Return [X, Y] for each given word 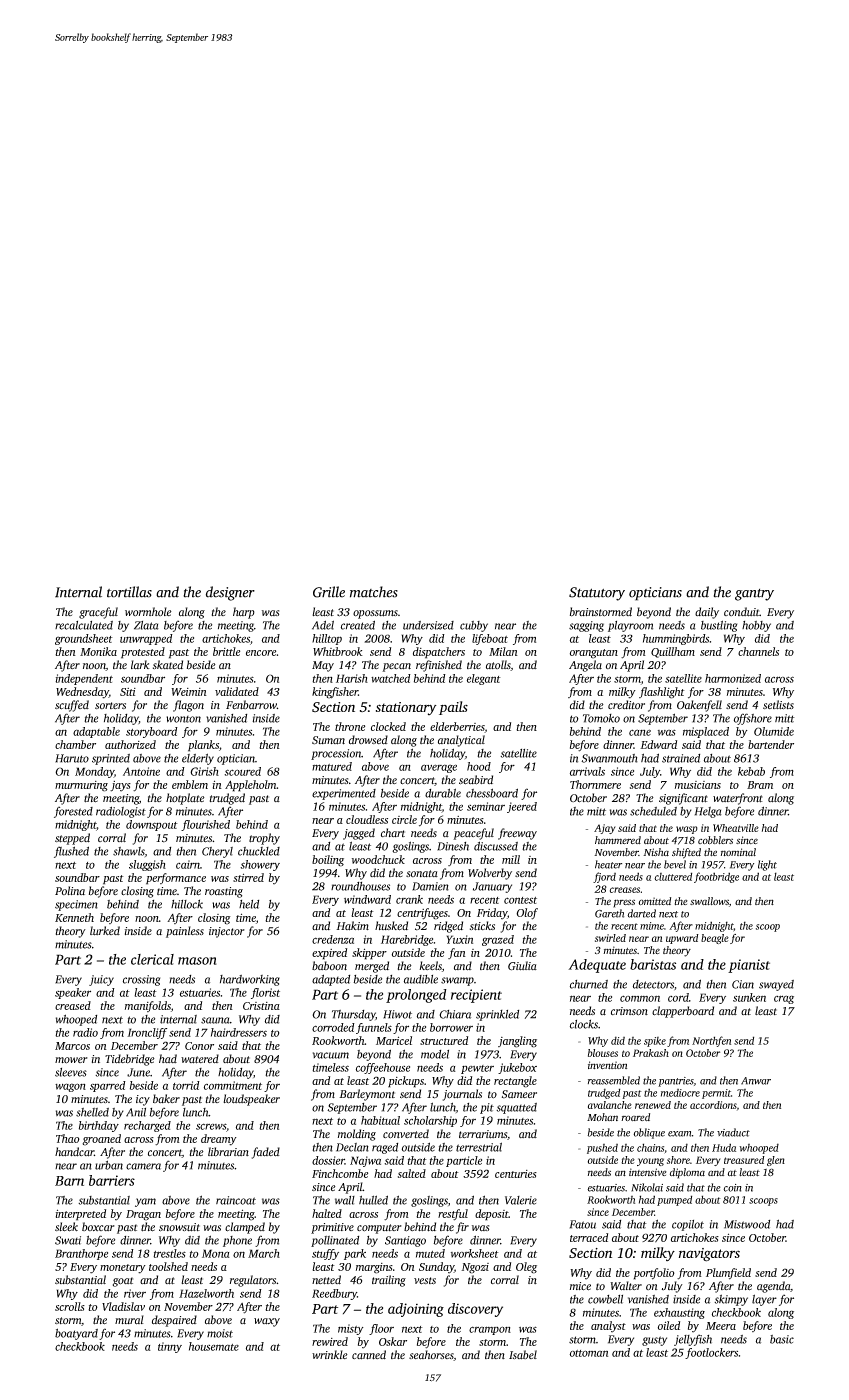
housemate [214, 1346]
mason [197, 961]
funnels [374, 1028]
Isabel [523, 1355]
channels [758, 651]
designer [230, 593]
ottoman [588, 1353]
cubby [474, 626]
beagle [715, 939]
